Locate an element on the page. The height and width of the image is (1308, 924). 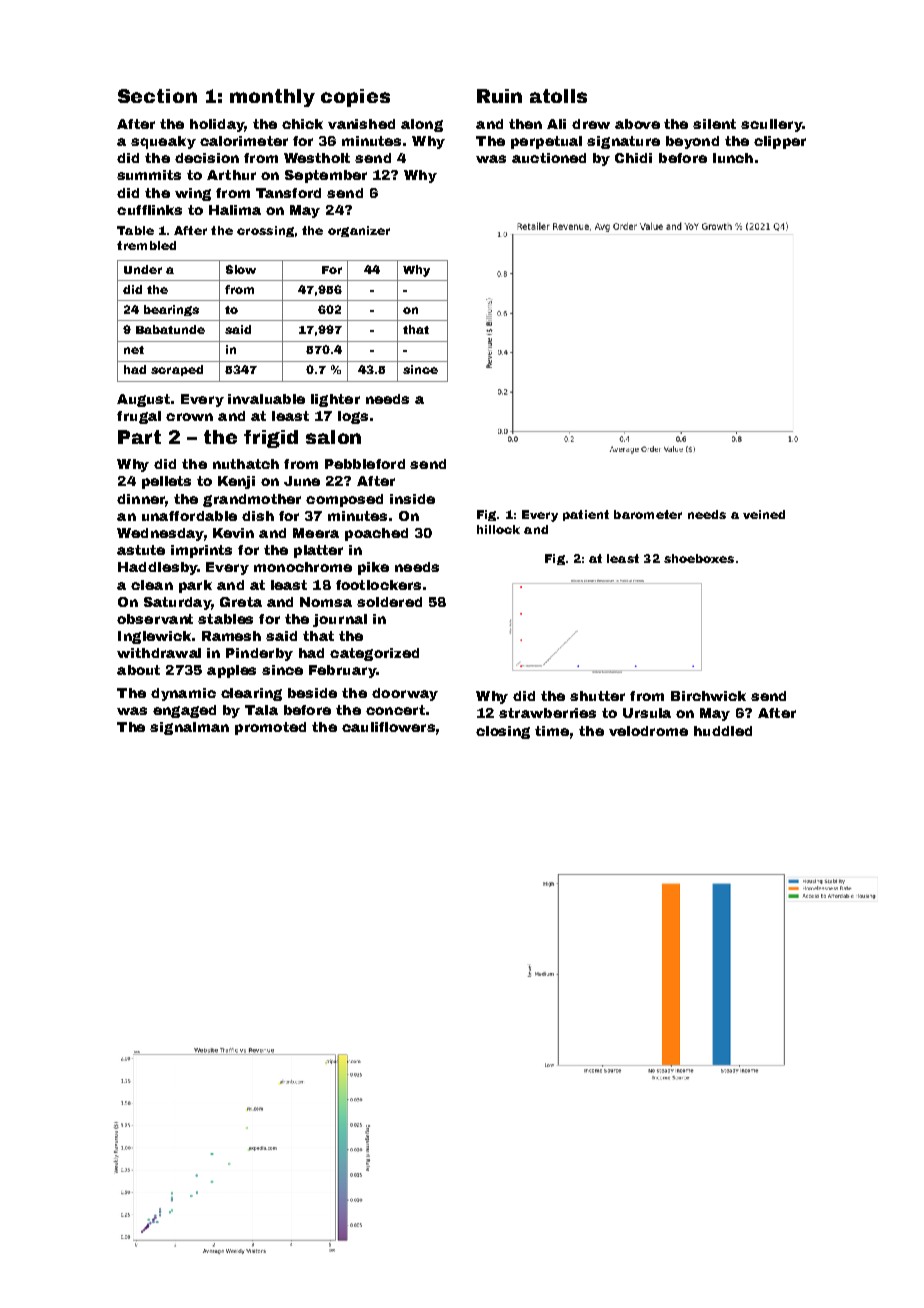
decision is located at coordinates (207, 158).
